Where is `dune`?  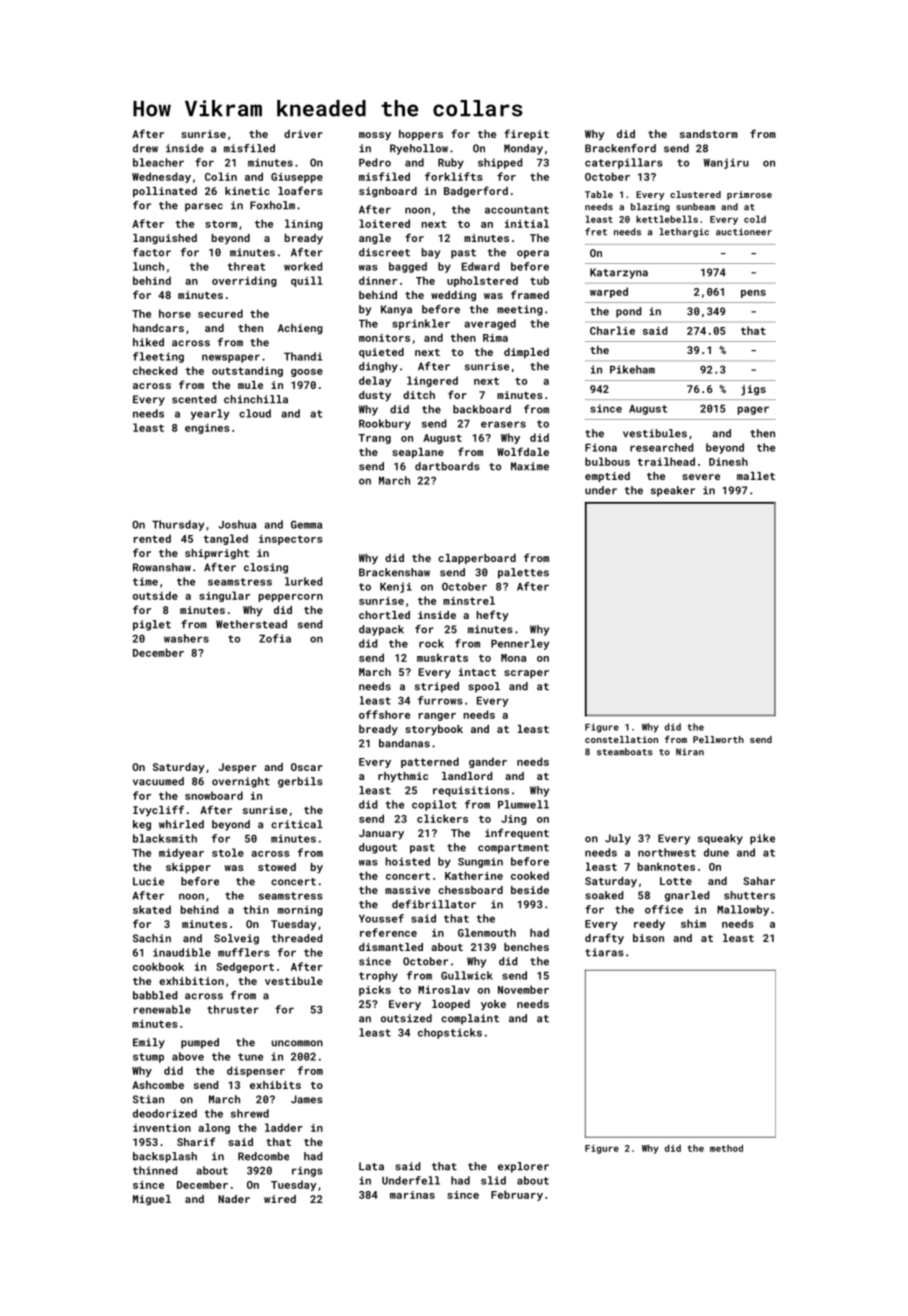 dune is located at coordinates (716, 852).
